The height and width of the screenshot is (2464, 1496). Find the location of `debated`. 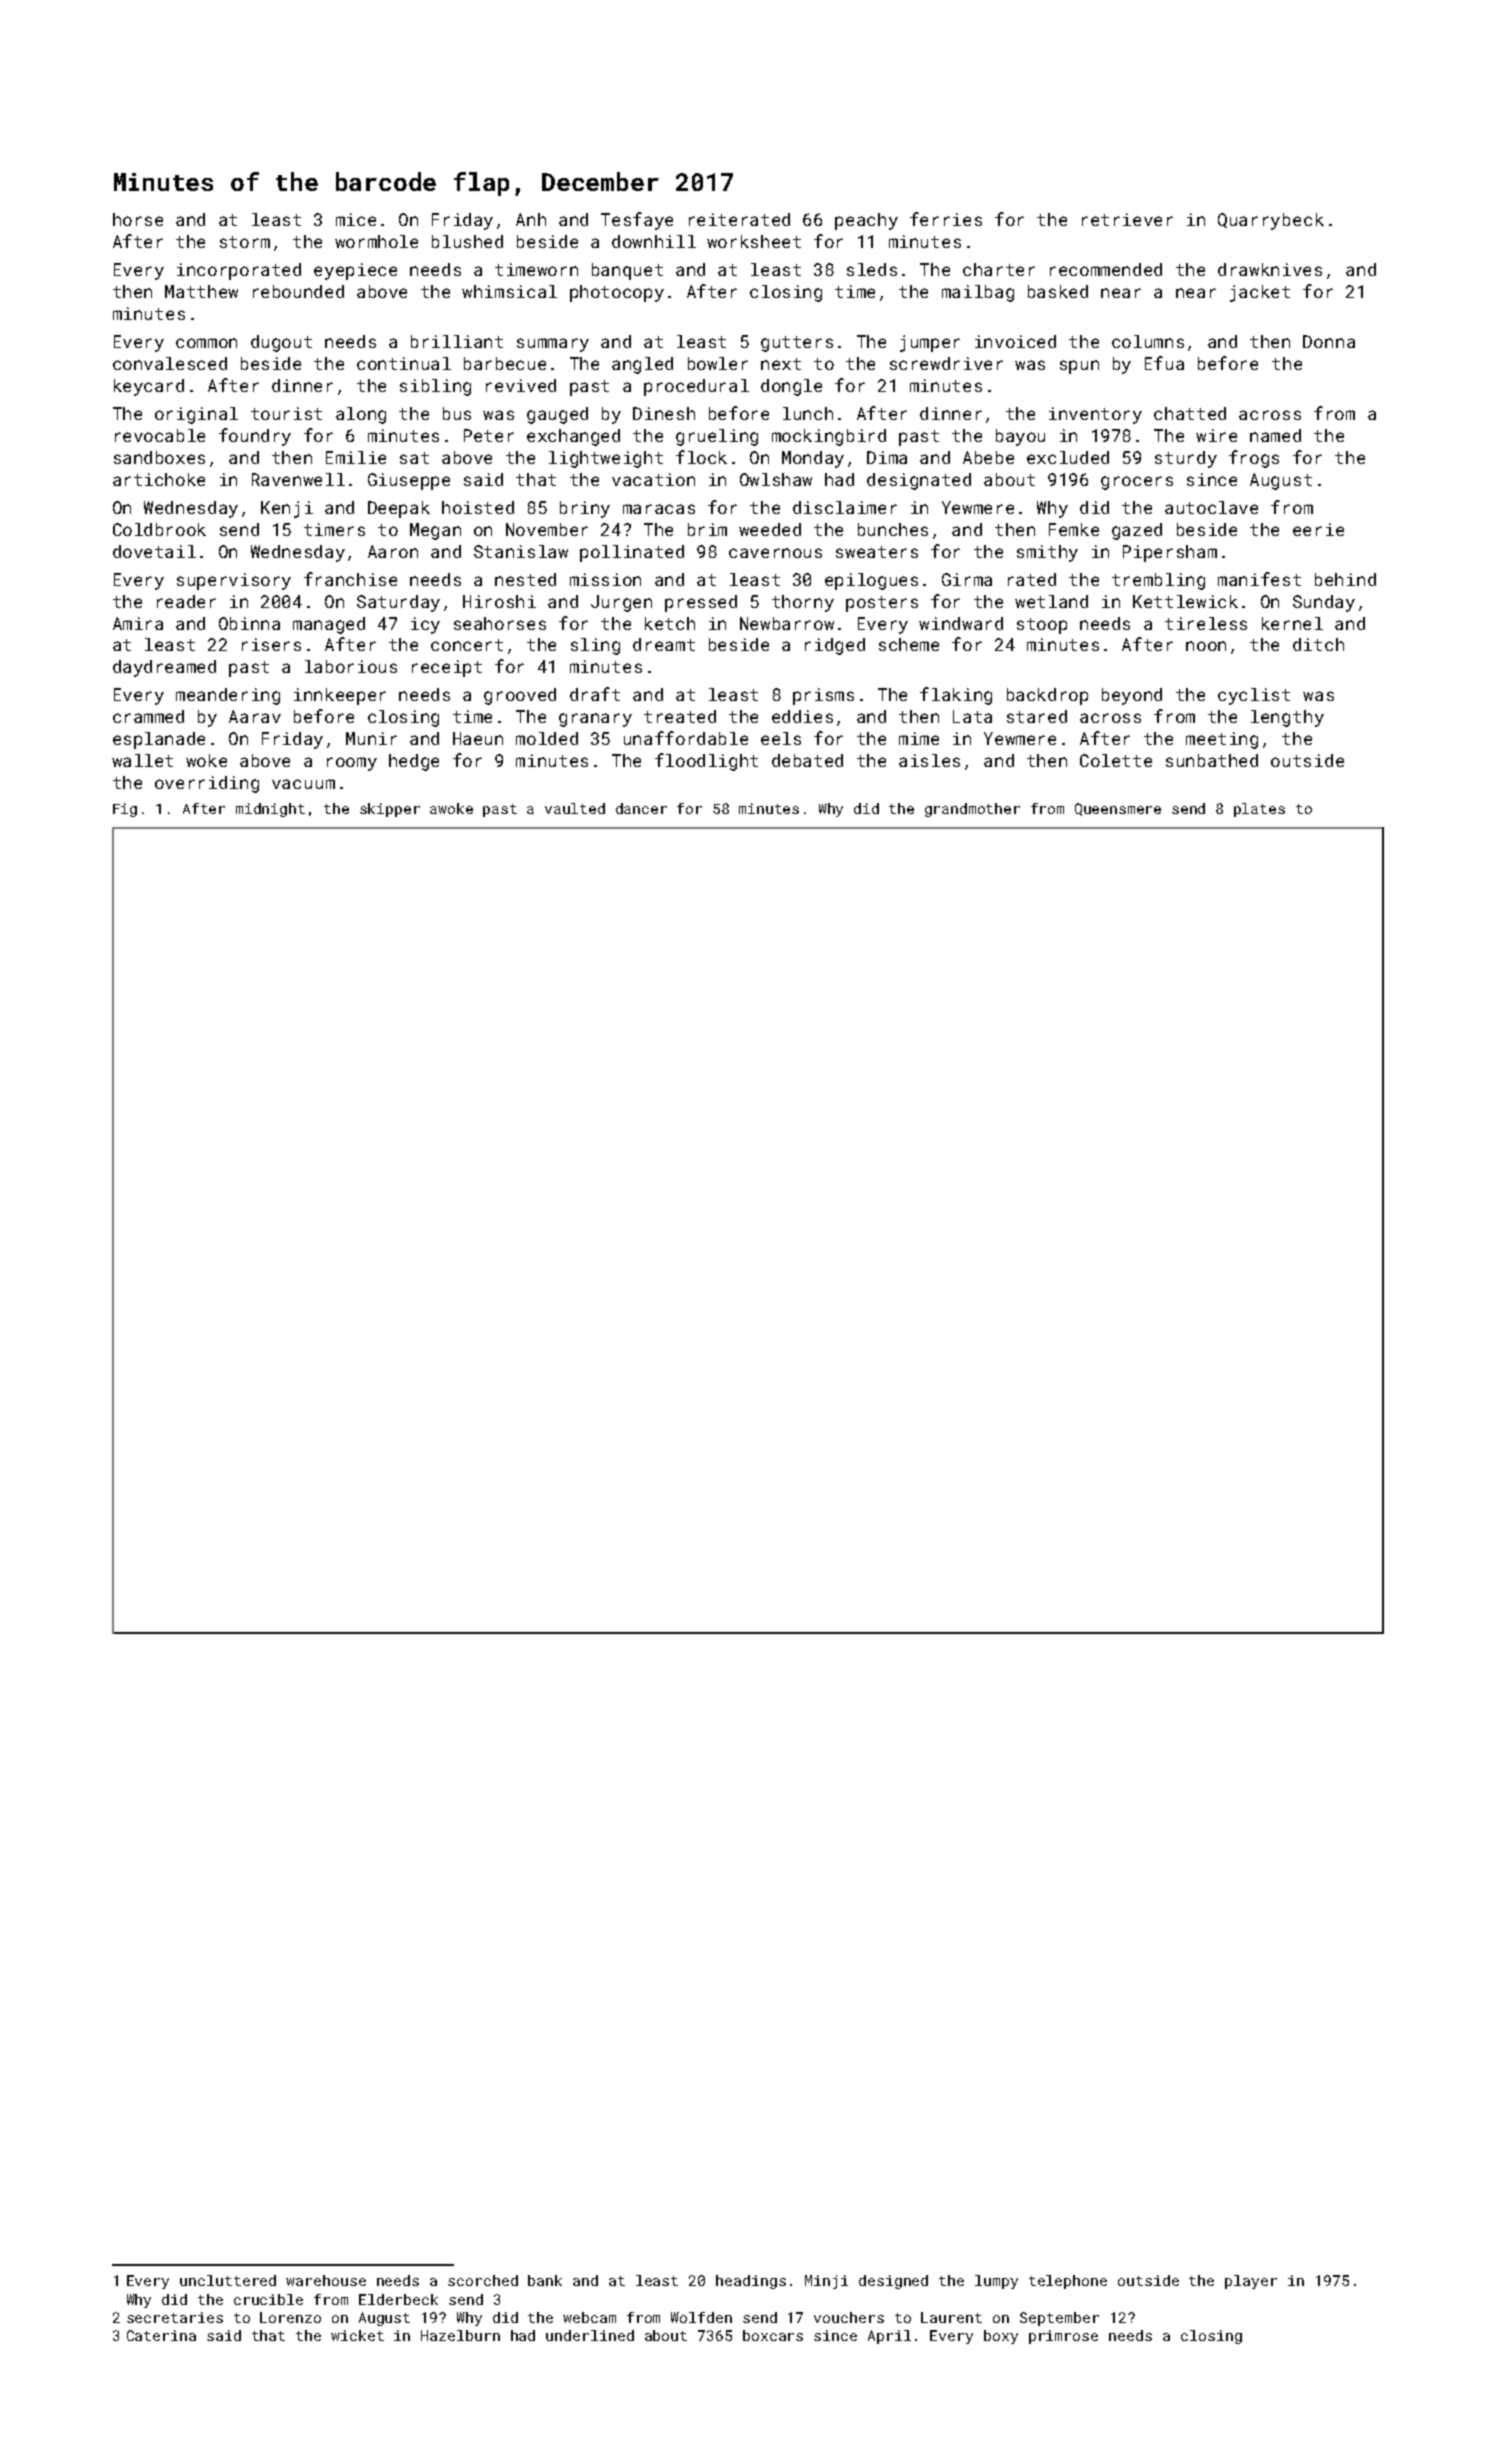

debated is located at coordinates (807, 760).
